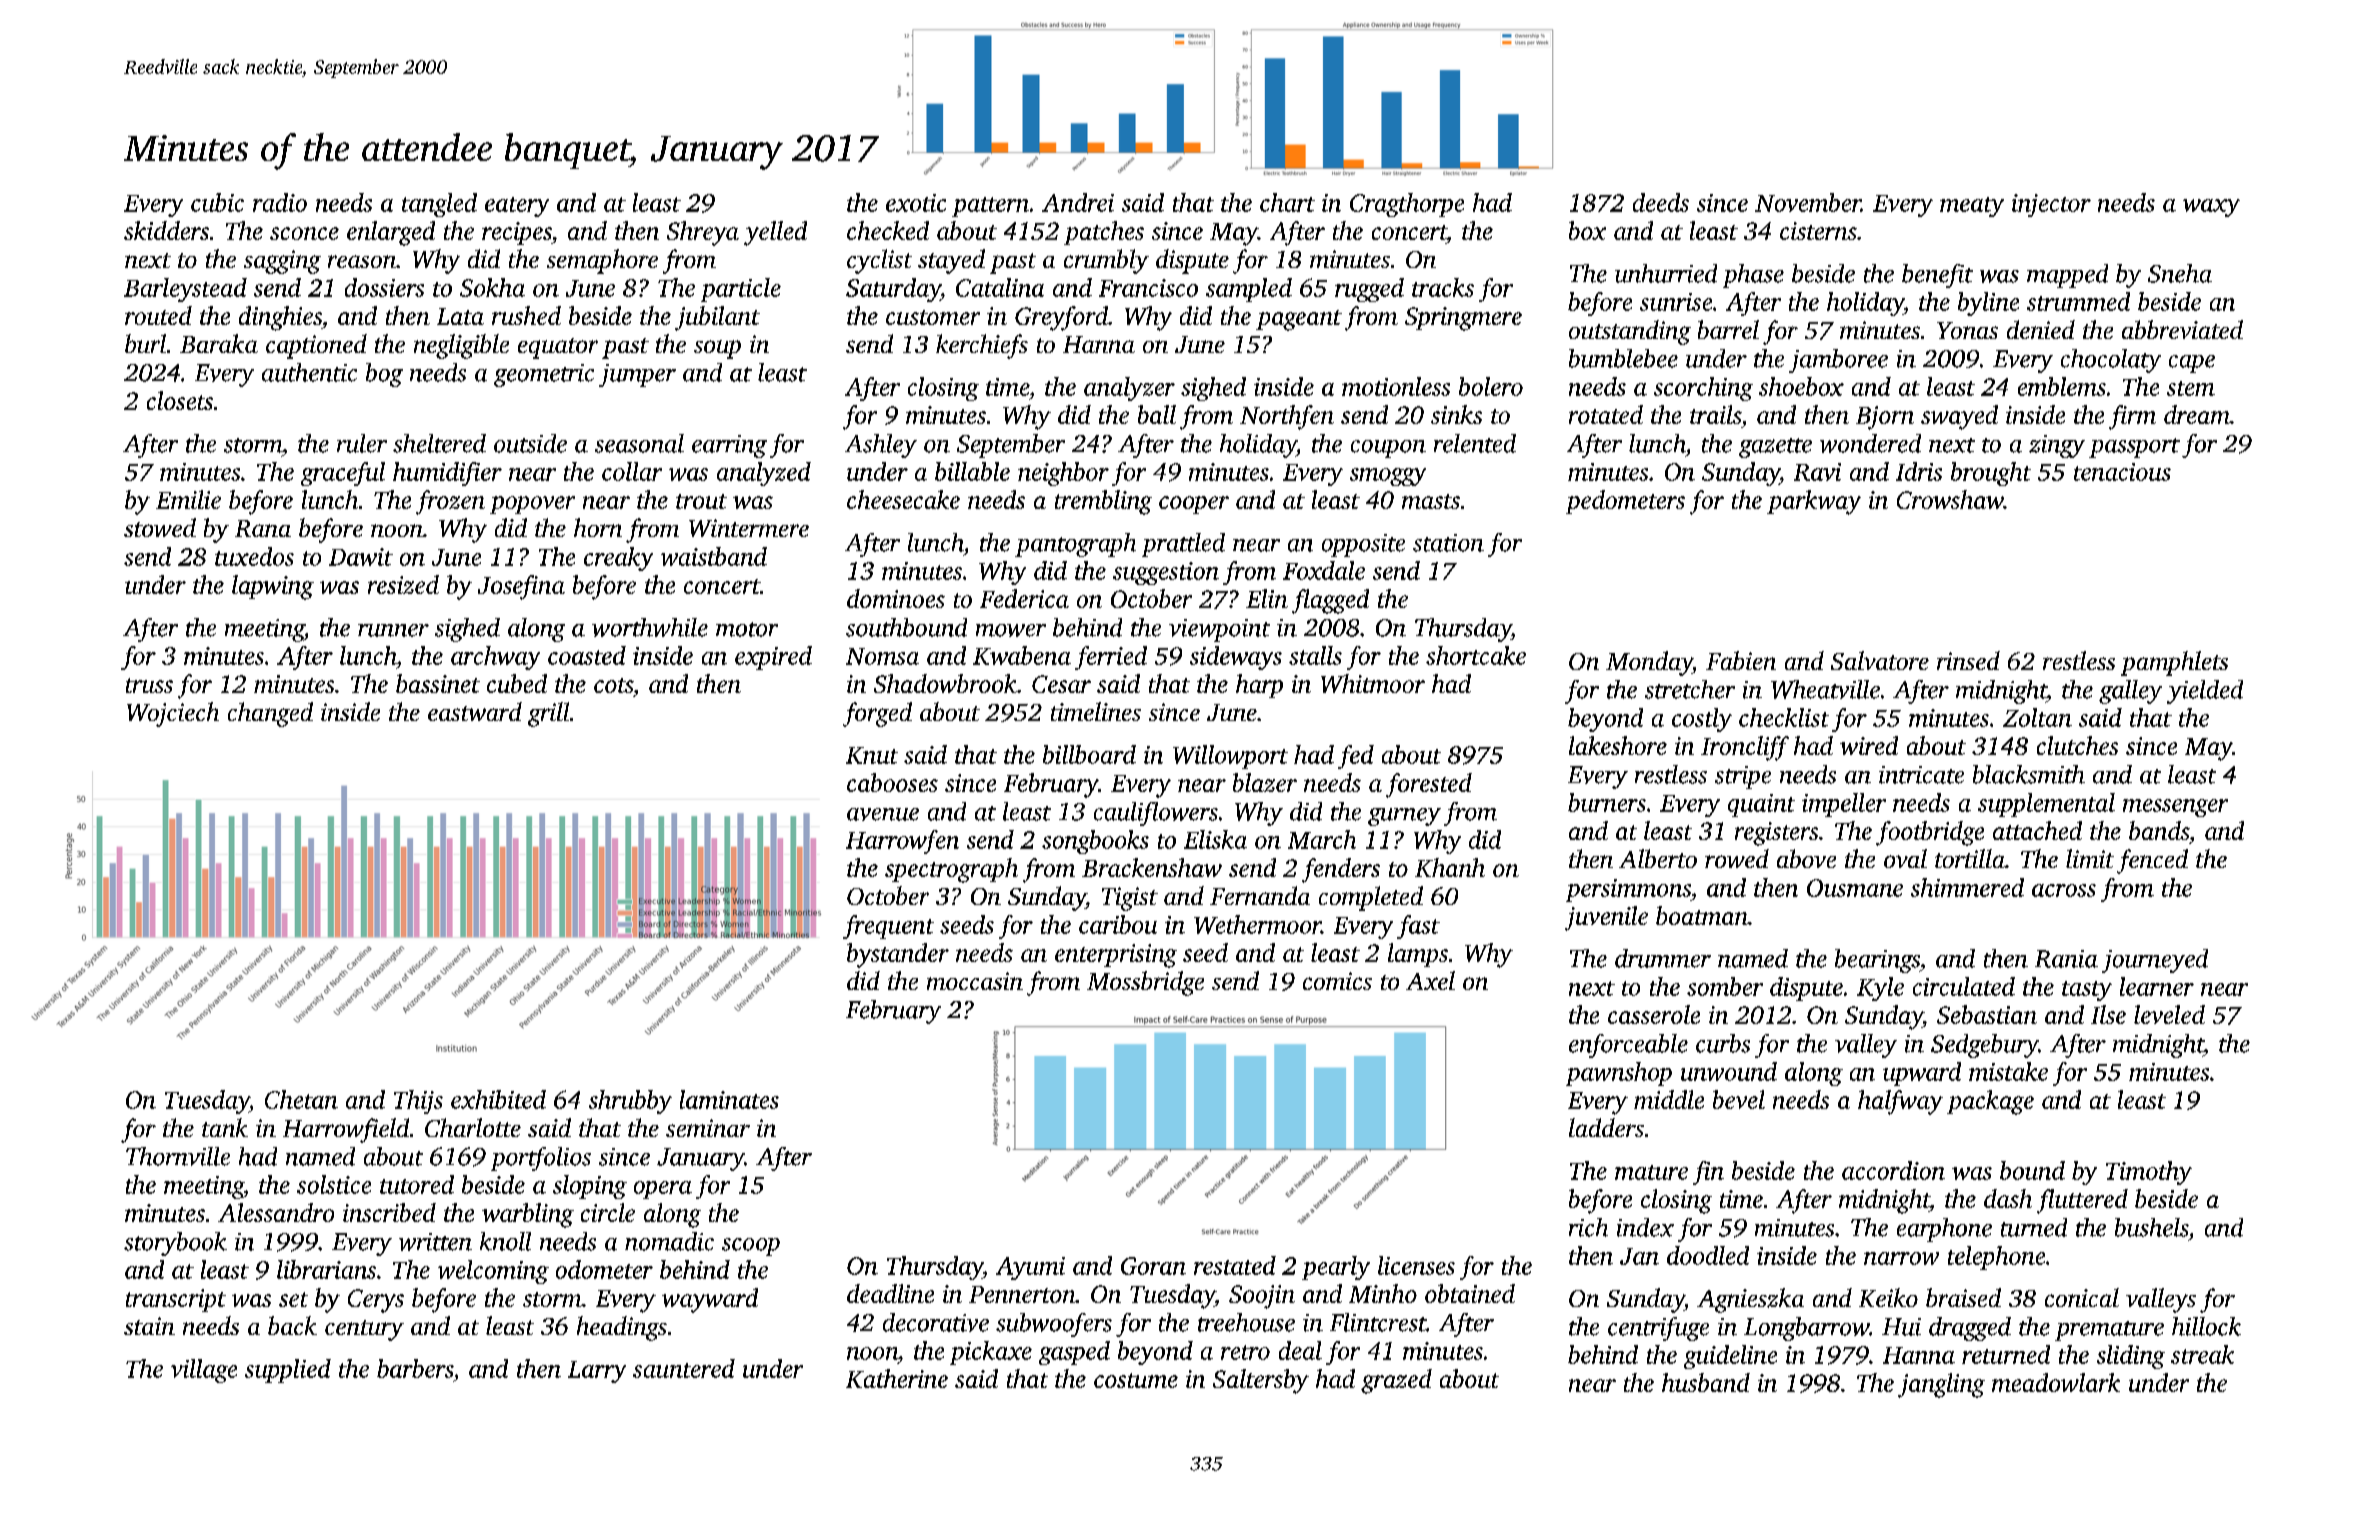 The image size is (2380, 1540). What do you see at coordinates (403, 584) in the document?
I see `resized` at bounding box center [403, 584].
